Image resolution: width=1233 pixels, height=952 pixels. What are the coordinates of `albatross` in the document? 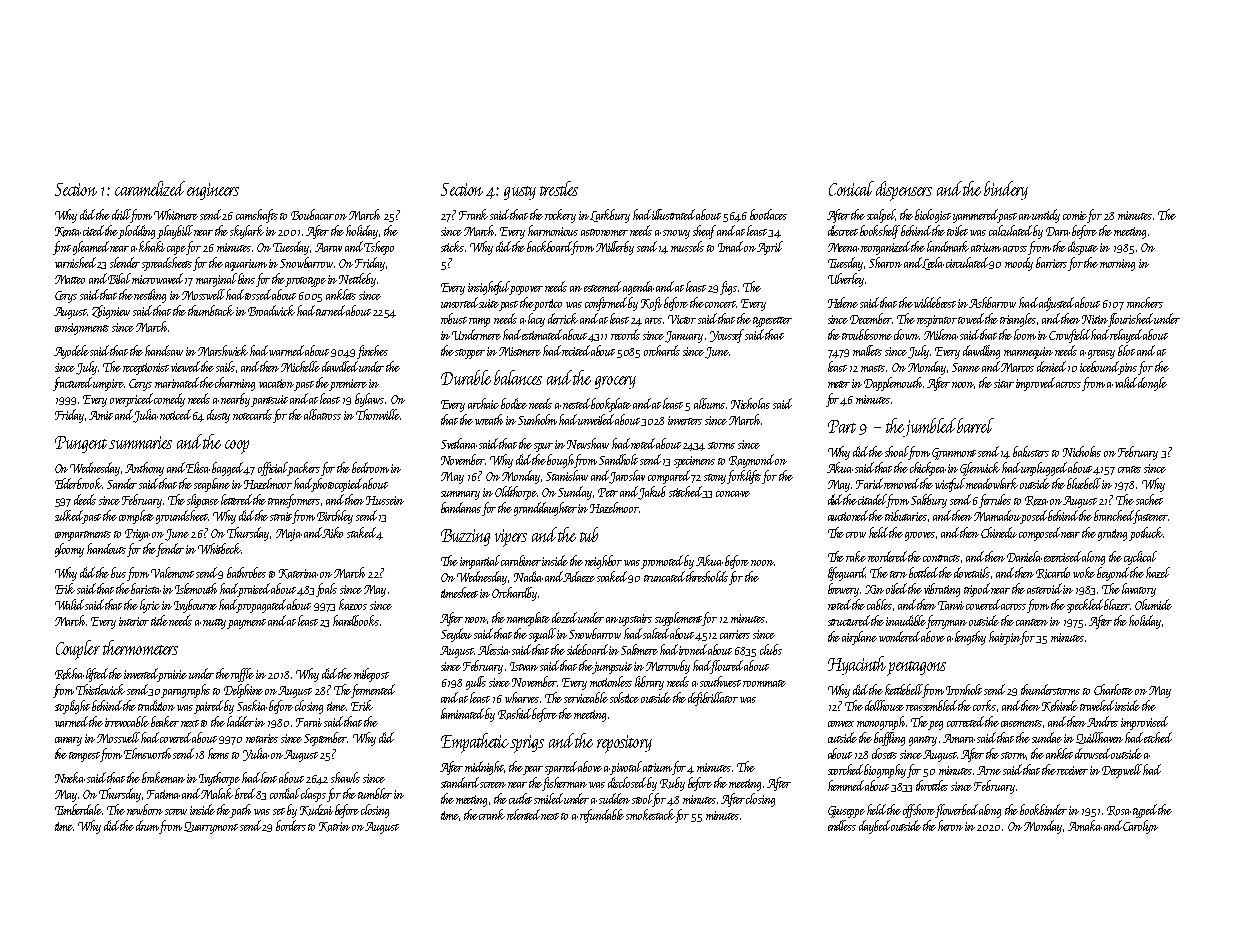 It's located at (322, 414).
